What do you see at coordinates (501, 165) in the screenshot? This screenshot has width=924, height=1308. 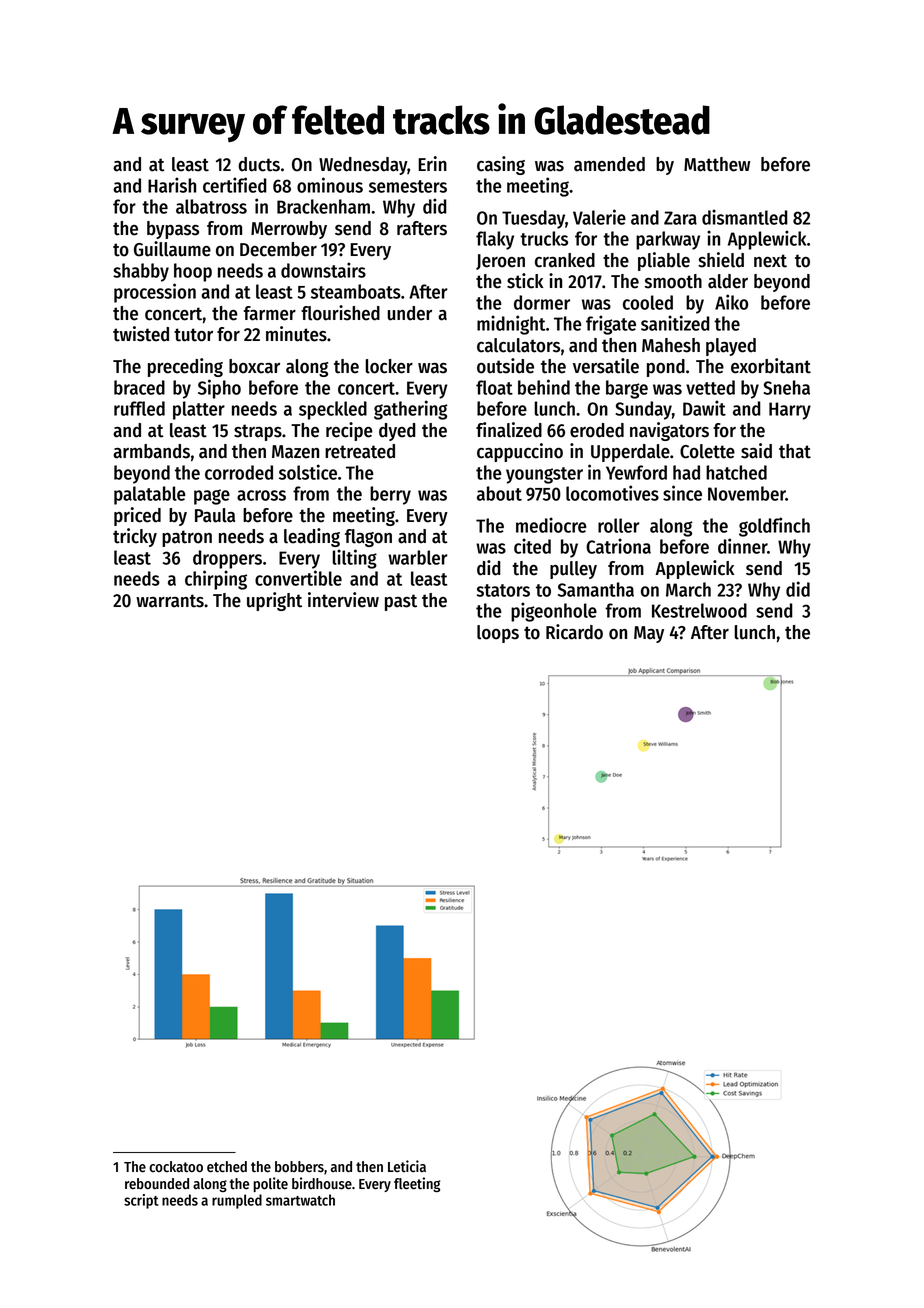 I see `casing` at bounding box center [501, 165].
